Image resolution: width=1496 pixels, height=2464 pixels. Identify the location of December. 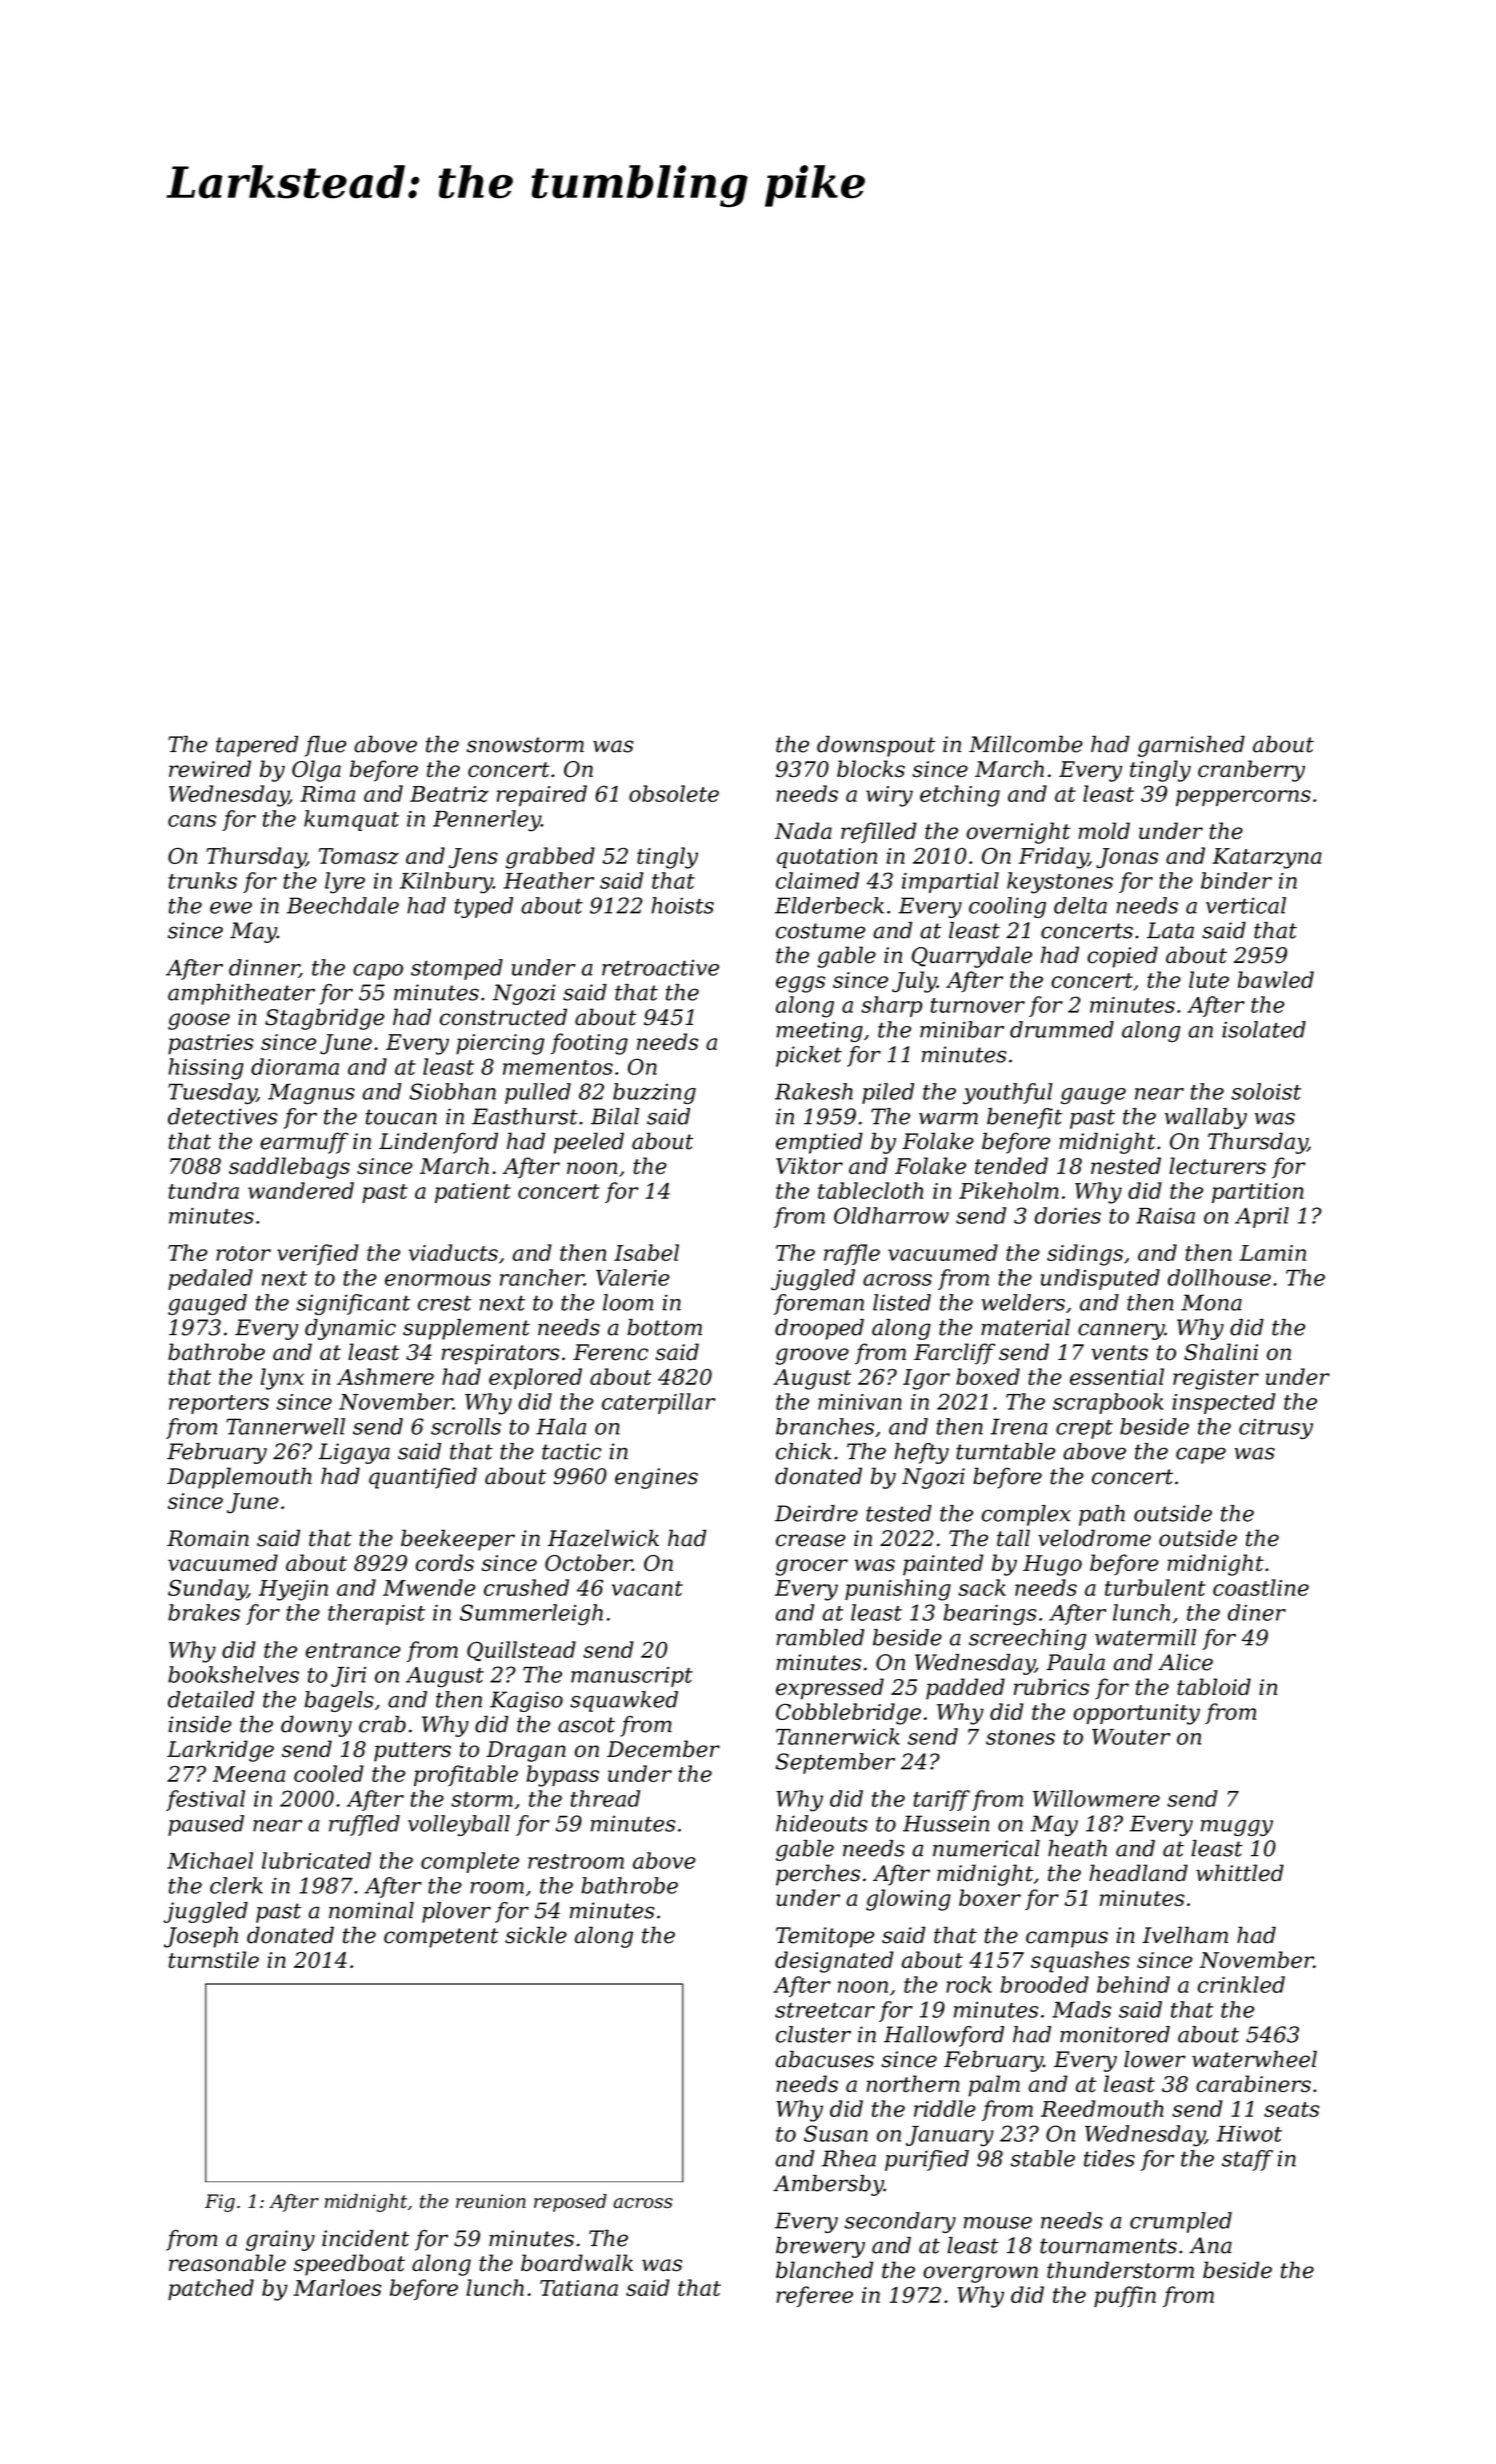
(663, 1749).
